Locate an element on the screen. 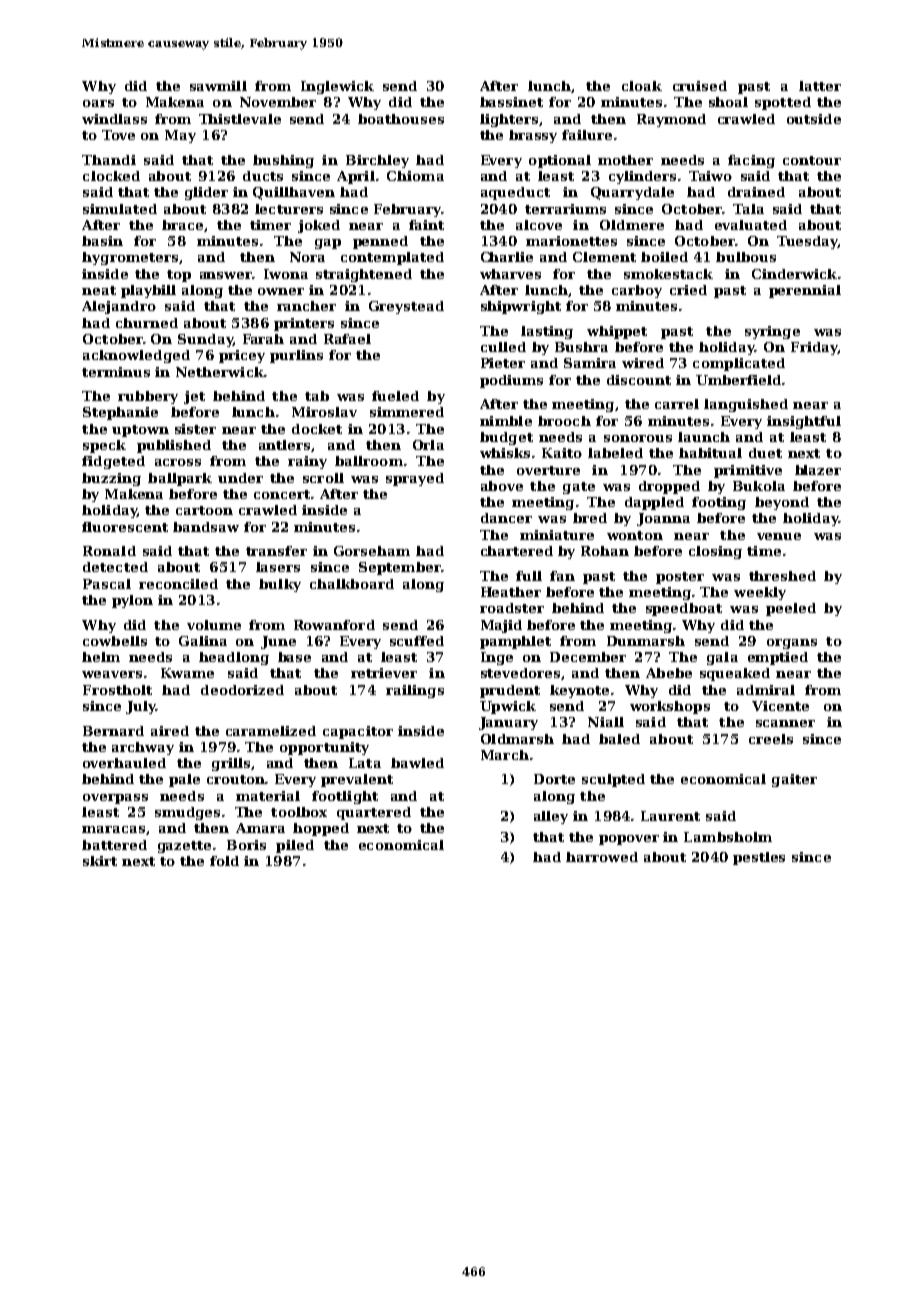  March is located at coordinates (505, 755).
